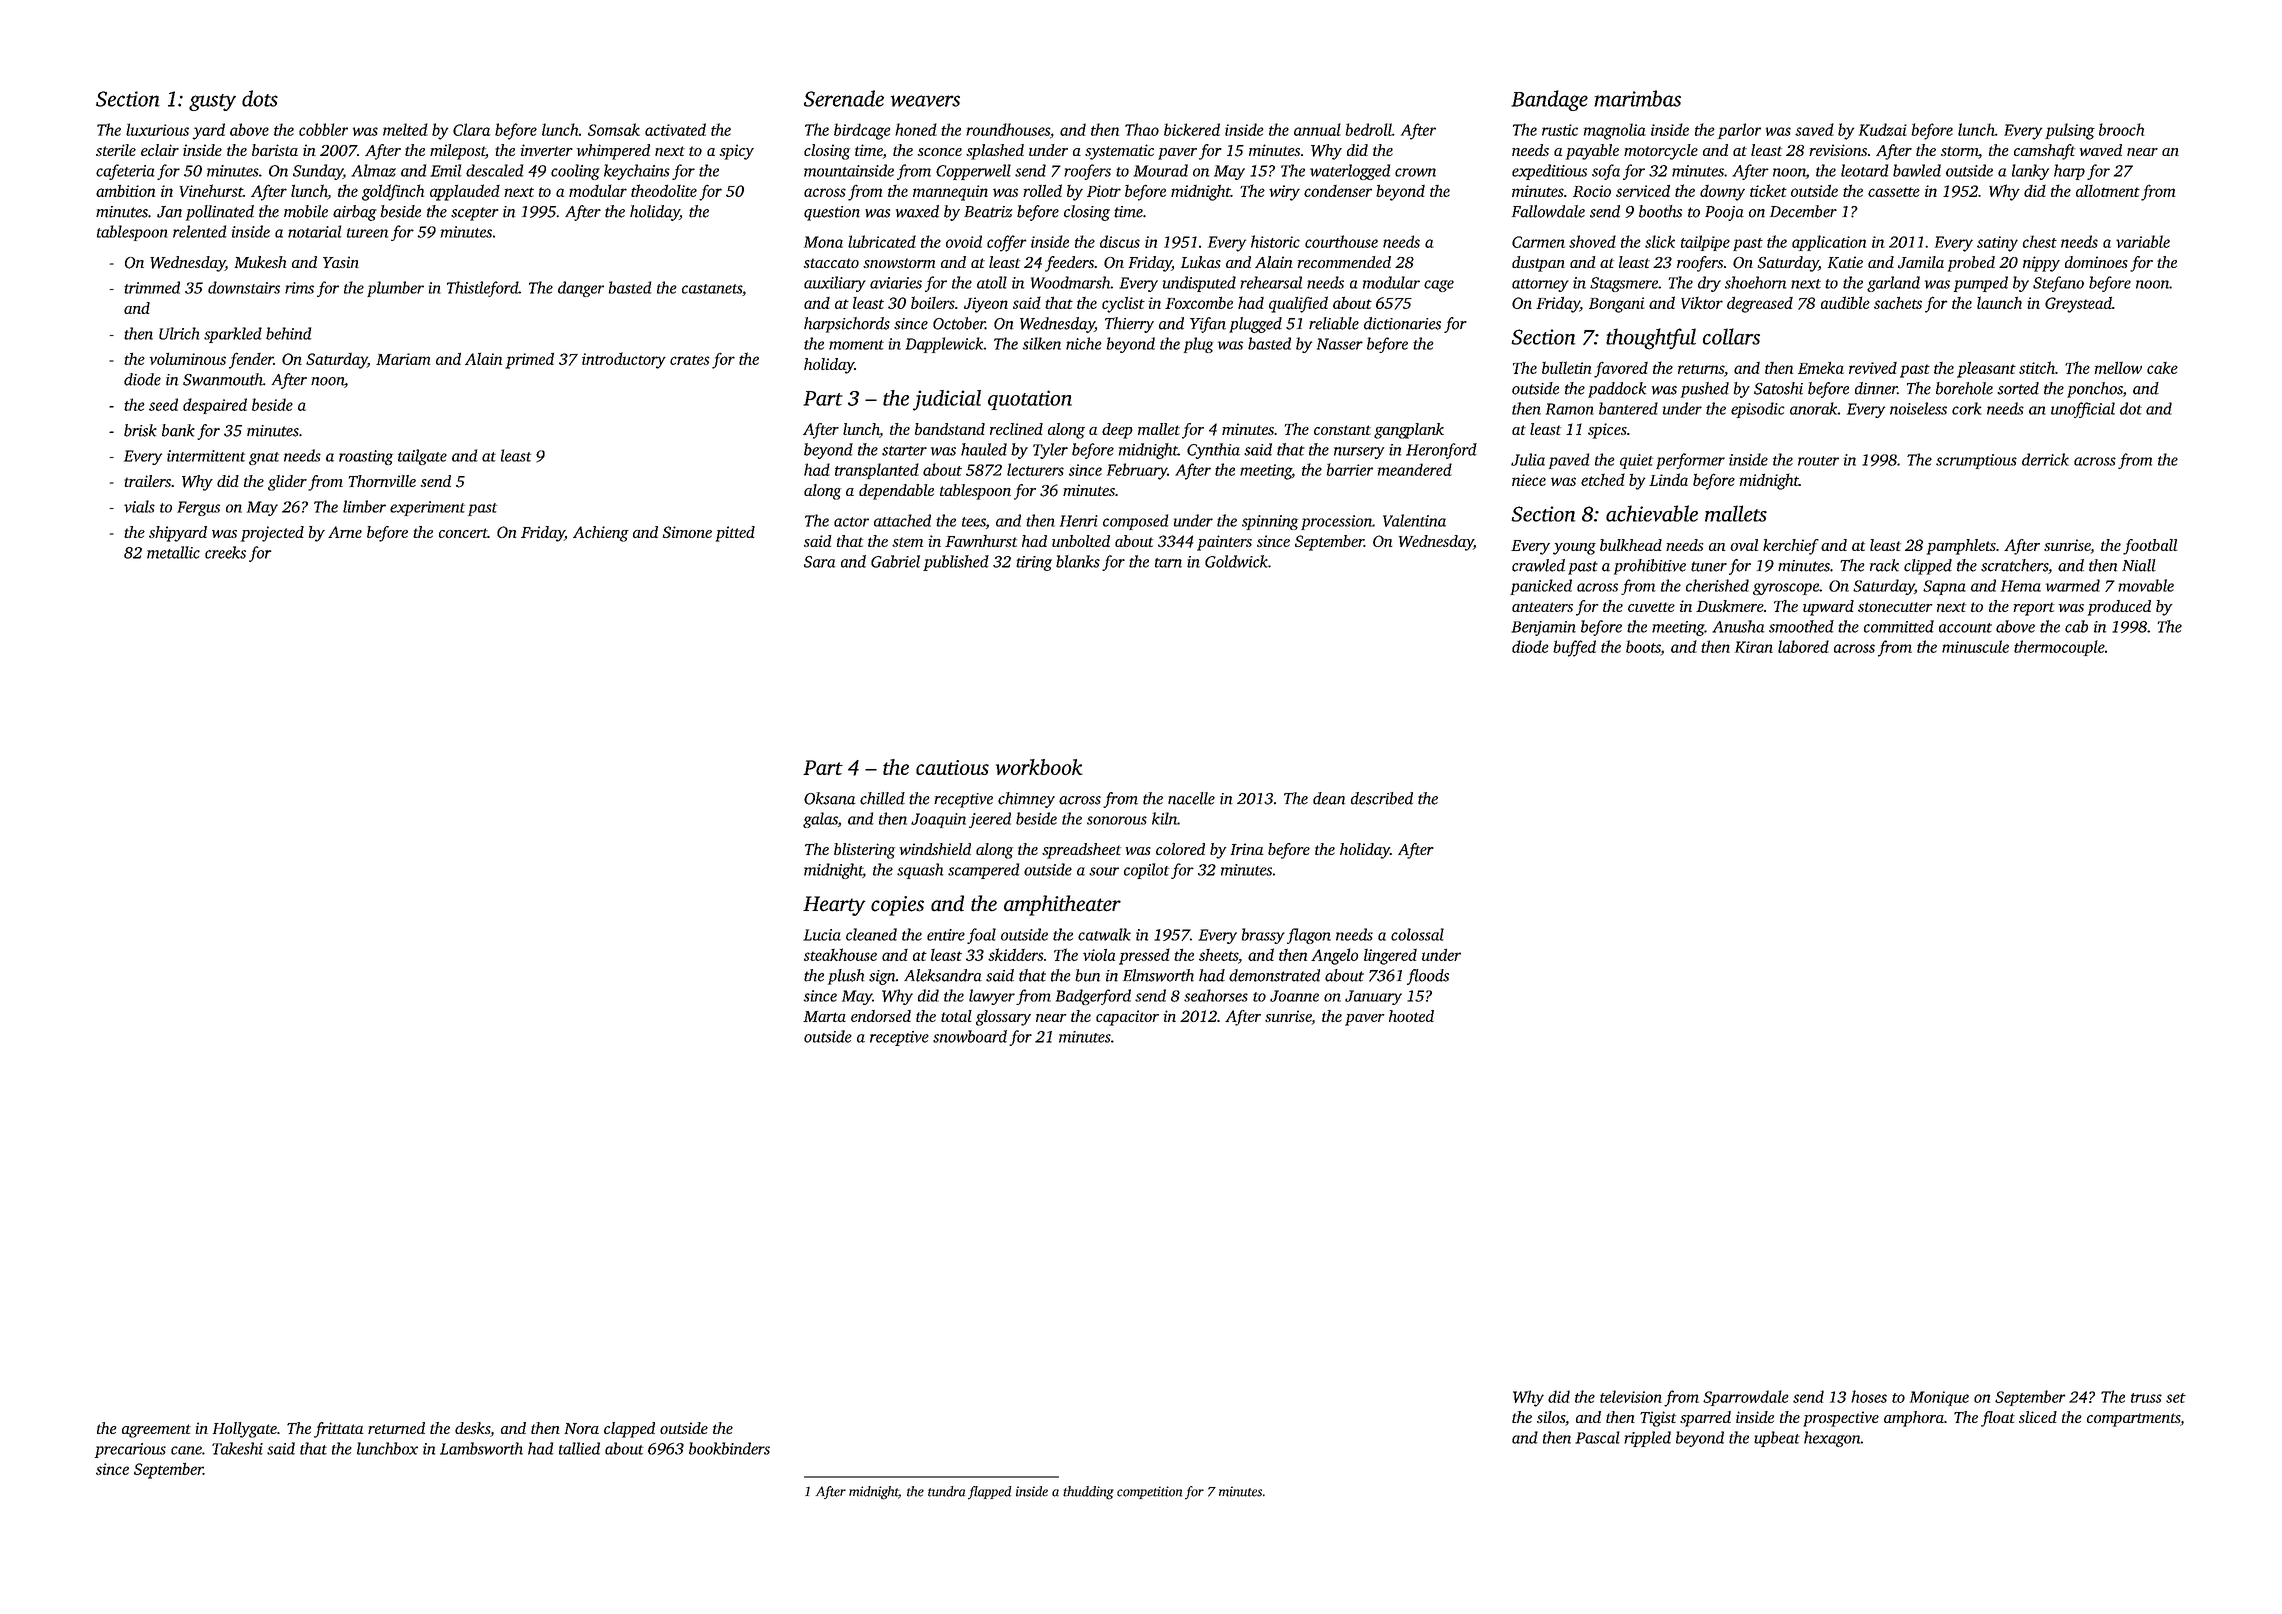  I want to click on minuscule, so click(1975, 646).
